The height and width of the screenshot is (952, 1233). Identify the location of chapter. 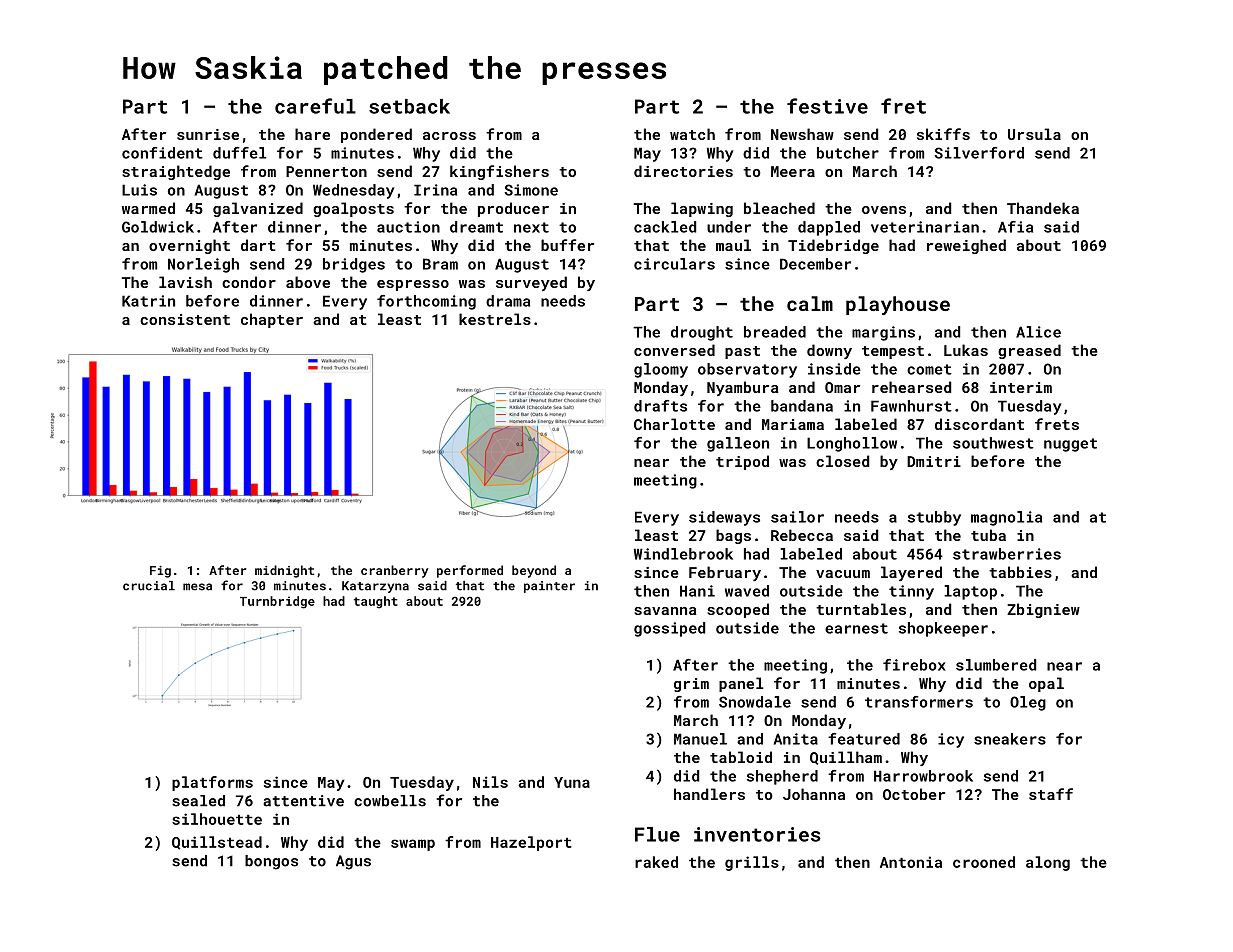
(272, 320).
